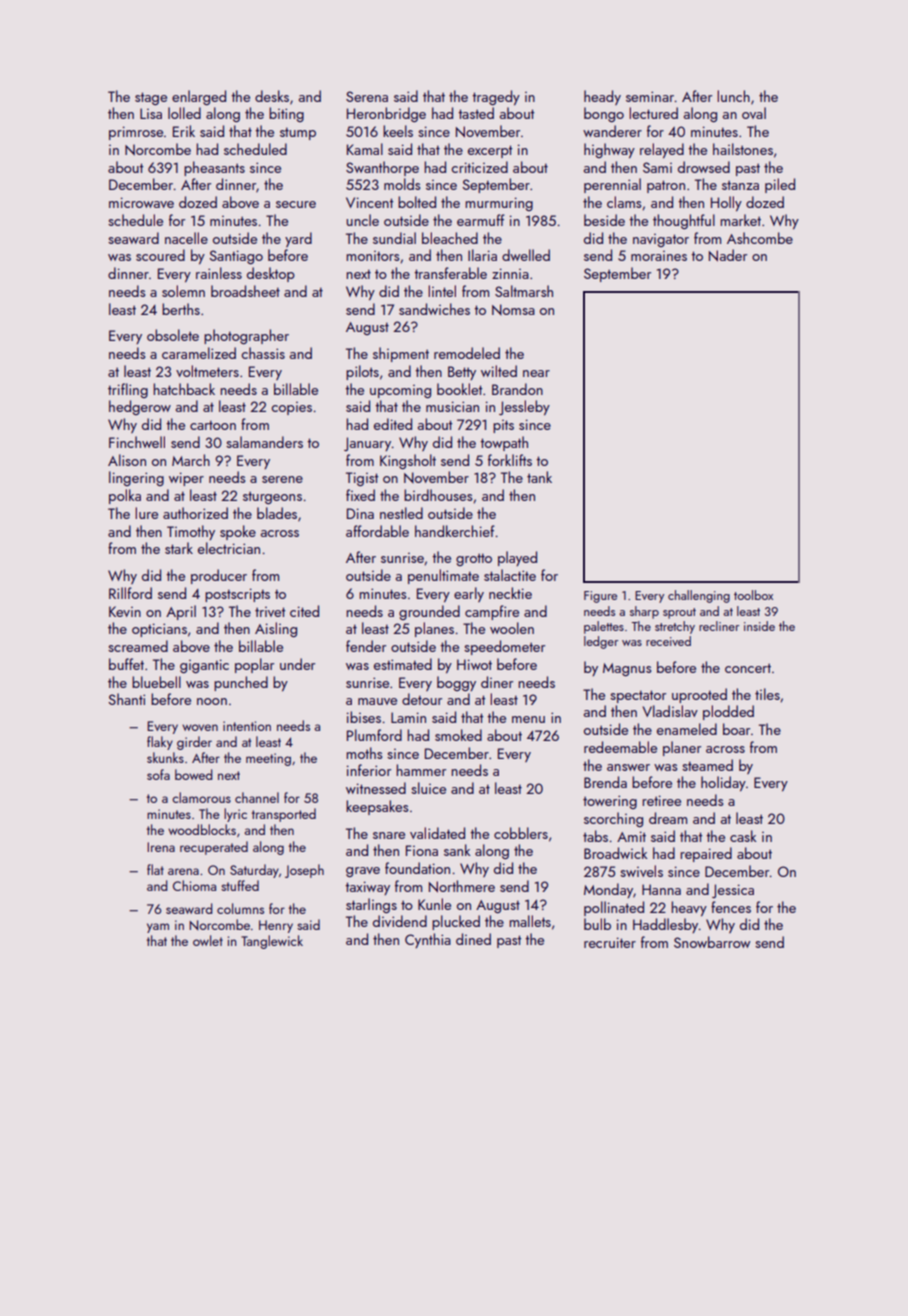 This screenshot has width=908, height=1316. I want to click on desks, so click(272, 96).
